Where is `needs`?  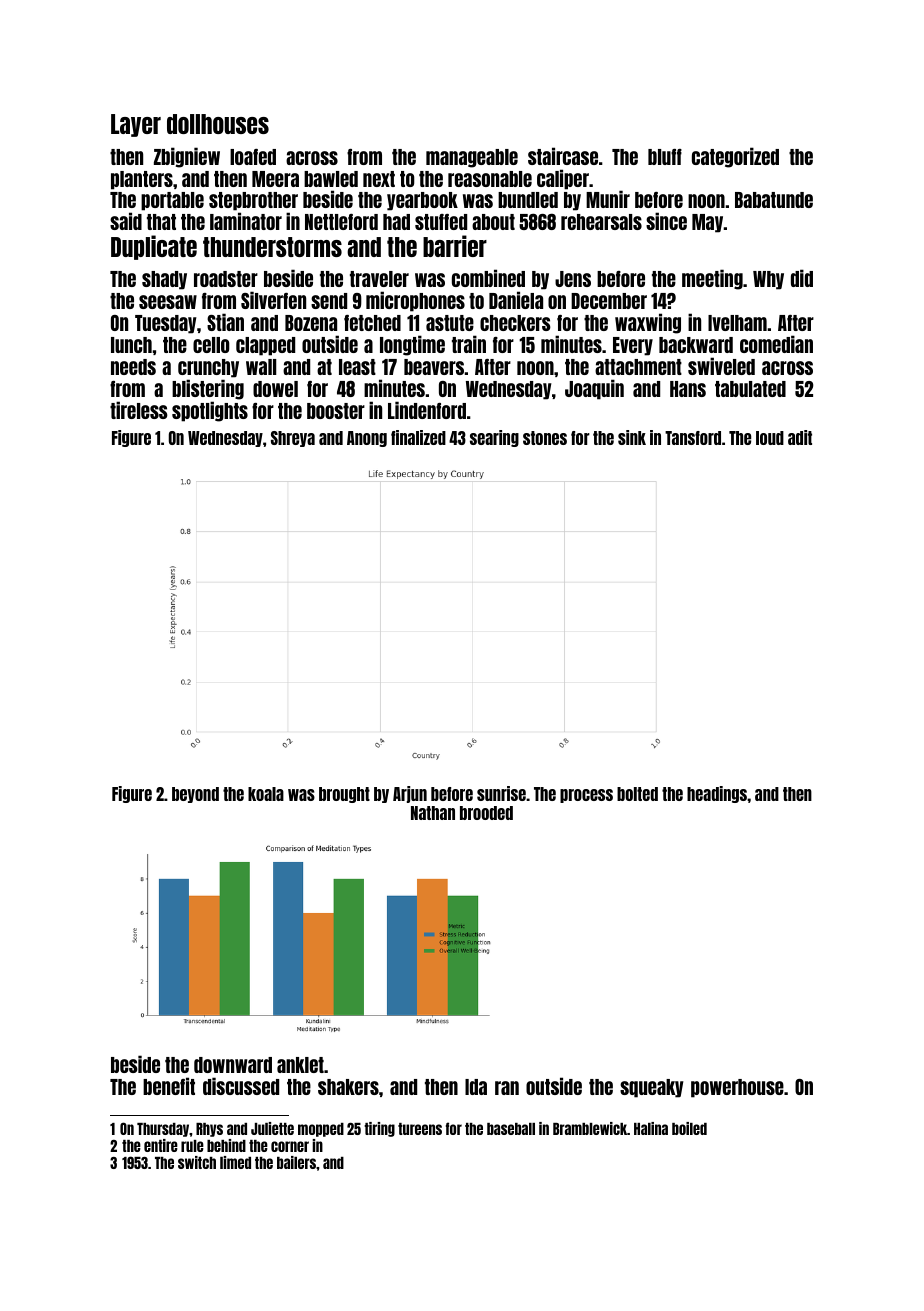
needs is located at coordinates (133, 367).
